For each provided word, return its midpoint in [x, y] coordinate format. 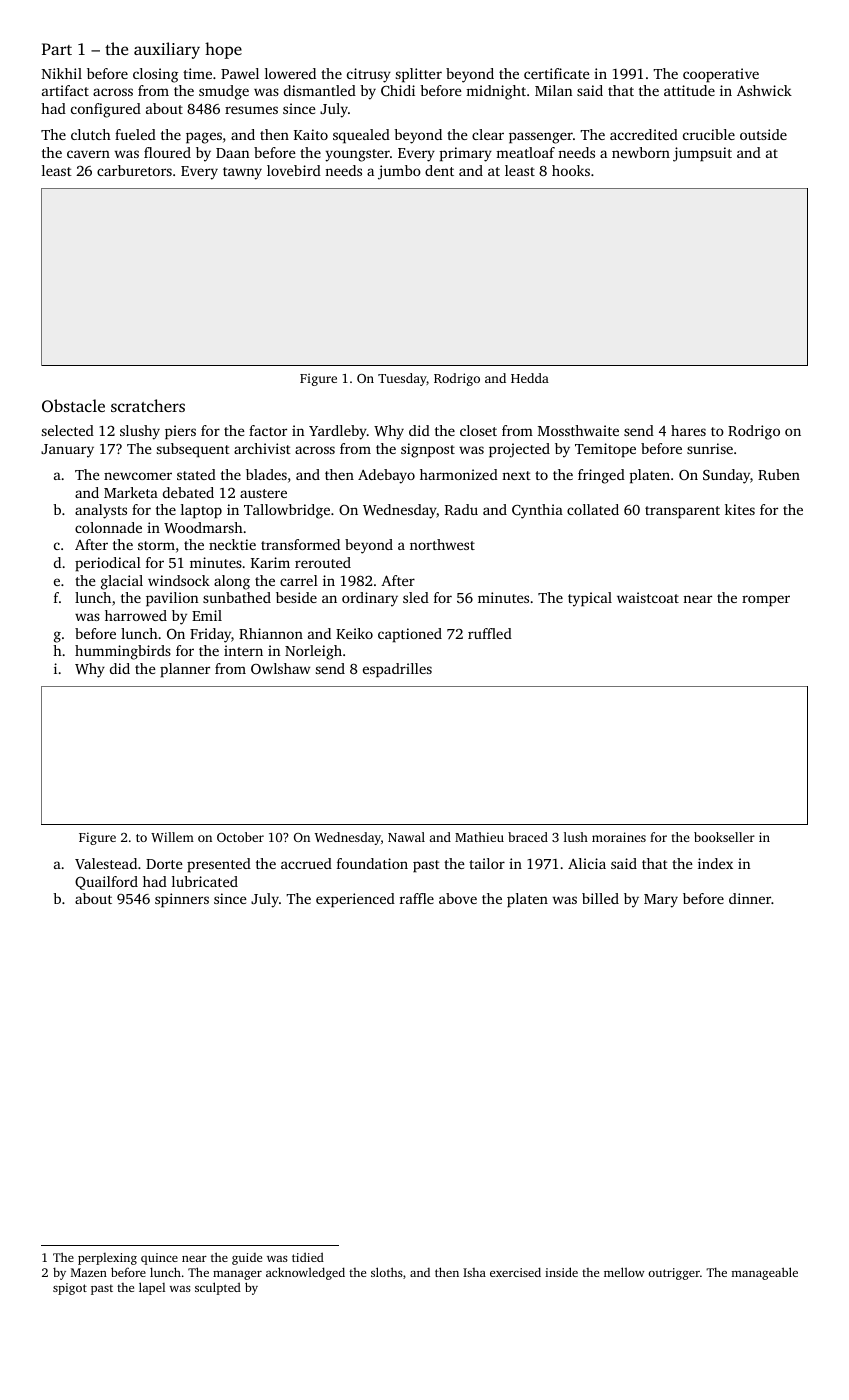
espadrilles [397, 670]
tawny [242, 173]
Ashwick [764, 90]
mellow [624, 1272]
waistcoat [648, 597]
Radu [461, 509]
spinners [182, 900]
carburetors [134, 170]
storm [156, 545]
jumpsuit [702, 154]
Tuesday [402, 379]
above [458, 898]
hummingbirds [123, 652]
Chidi [398, 90]
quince [159, 1259]
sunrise [710, 448]
